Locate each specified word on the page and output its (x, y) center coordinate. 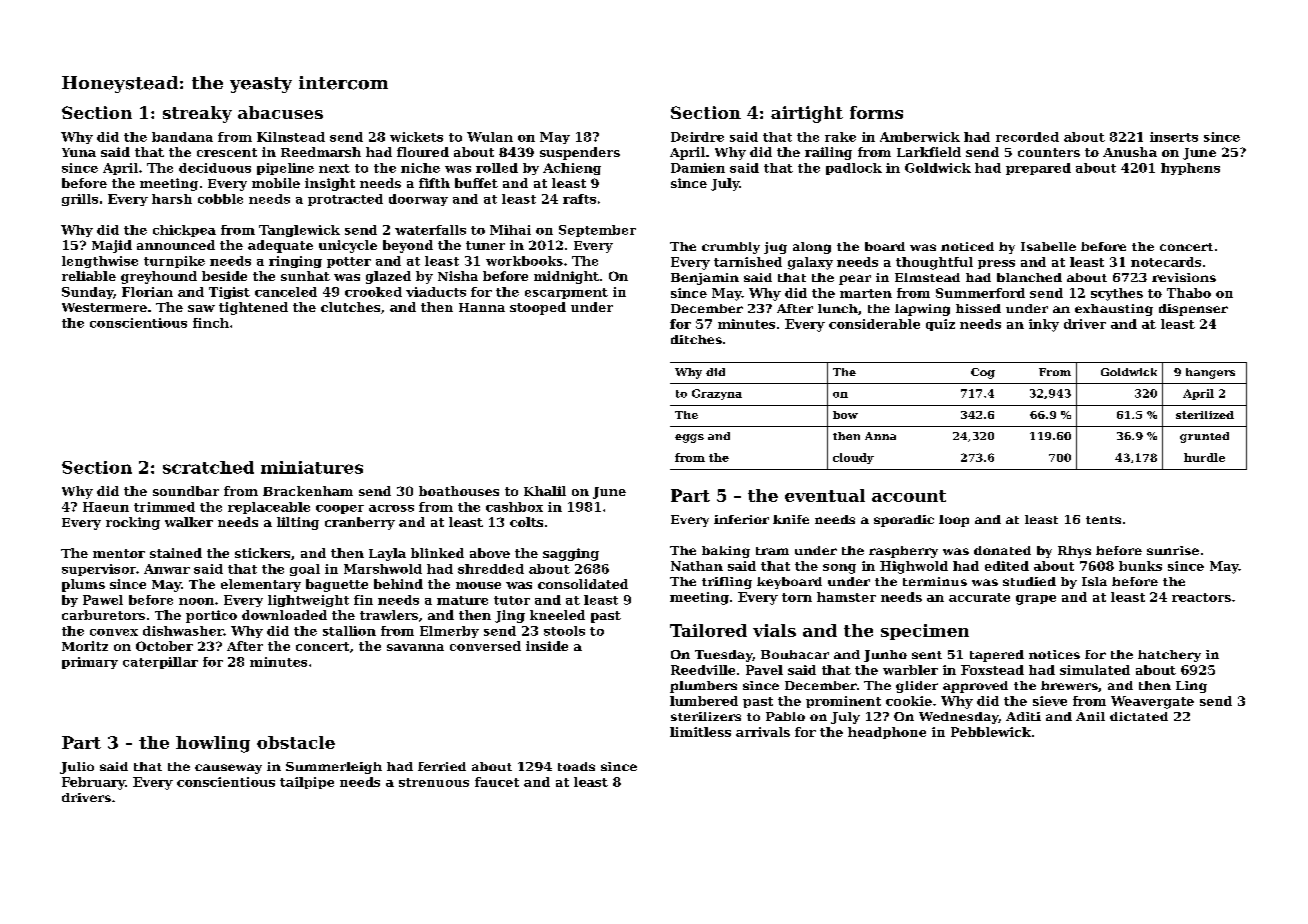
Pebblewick (991, 732)
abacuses (280, 112)
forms (876, 112)
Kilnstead (291, 137)
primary (90, 663)
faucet (497, 782)
